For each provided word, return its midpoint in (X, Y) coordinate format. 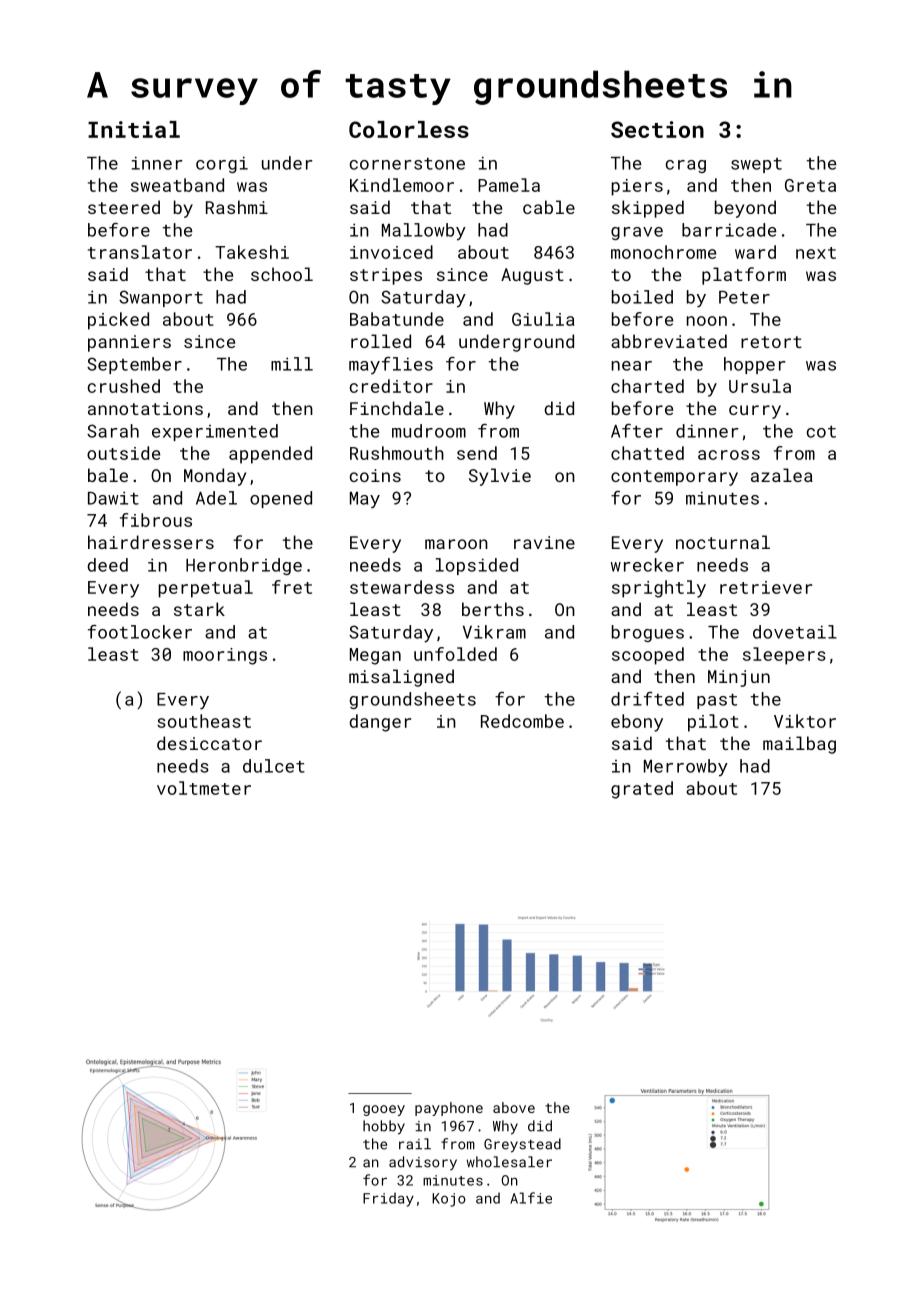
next (816, 253)
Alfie (531, 1198)
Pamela (509, 185)
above (514, 1107)
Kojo (449, 1200)
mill (292, 364)
